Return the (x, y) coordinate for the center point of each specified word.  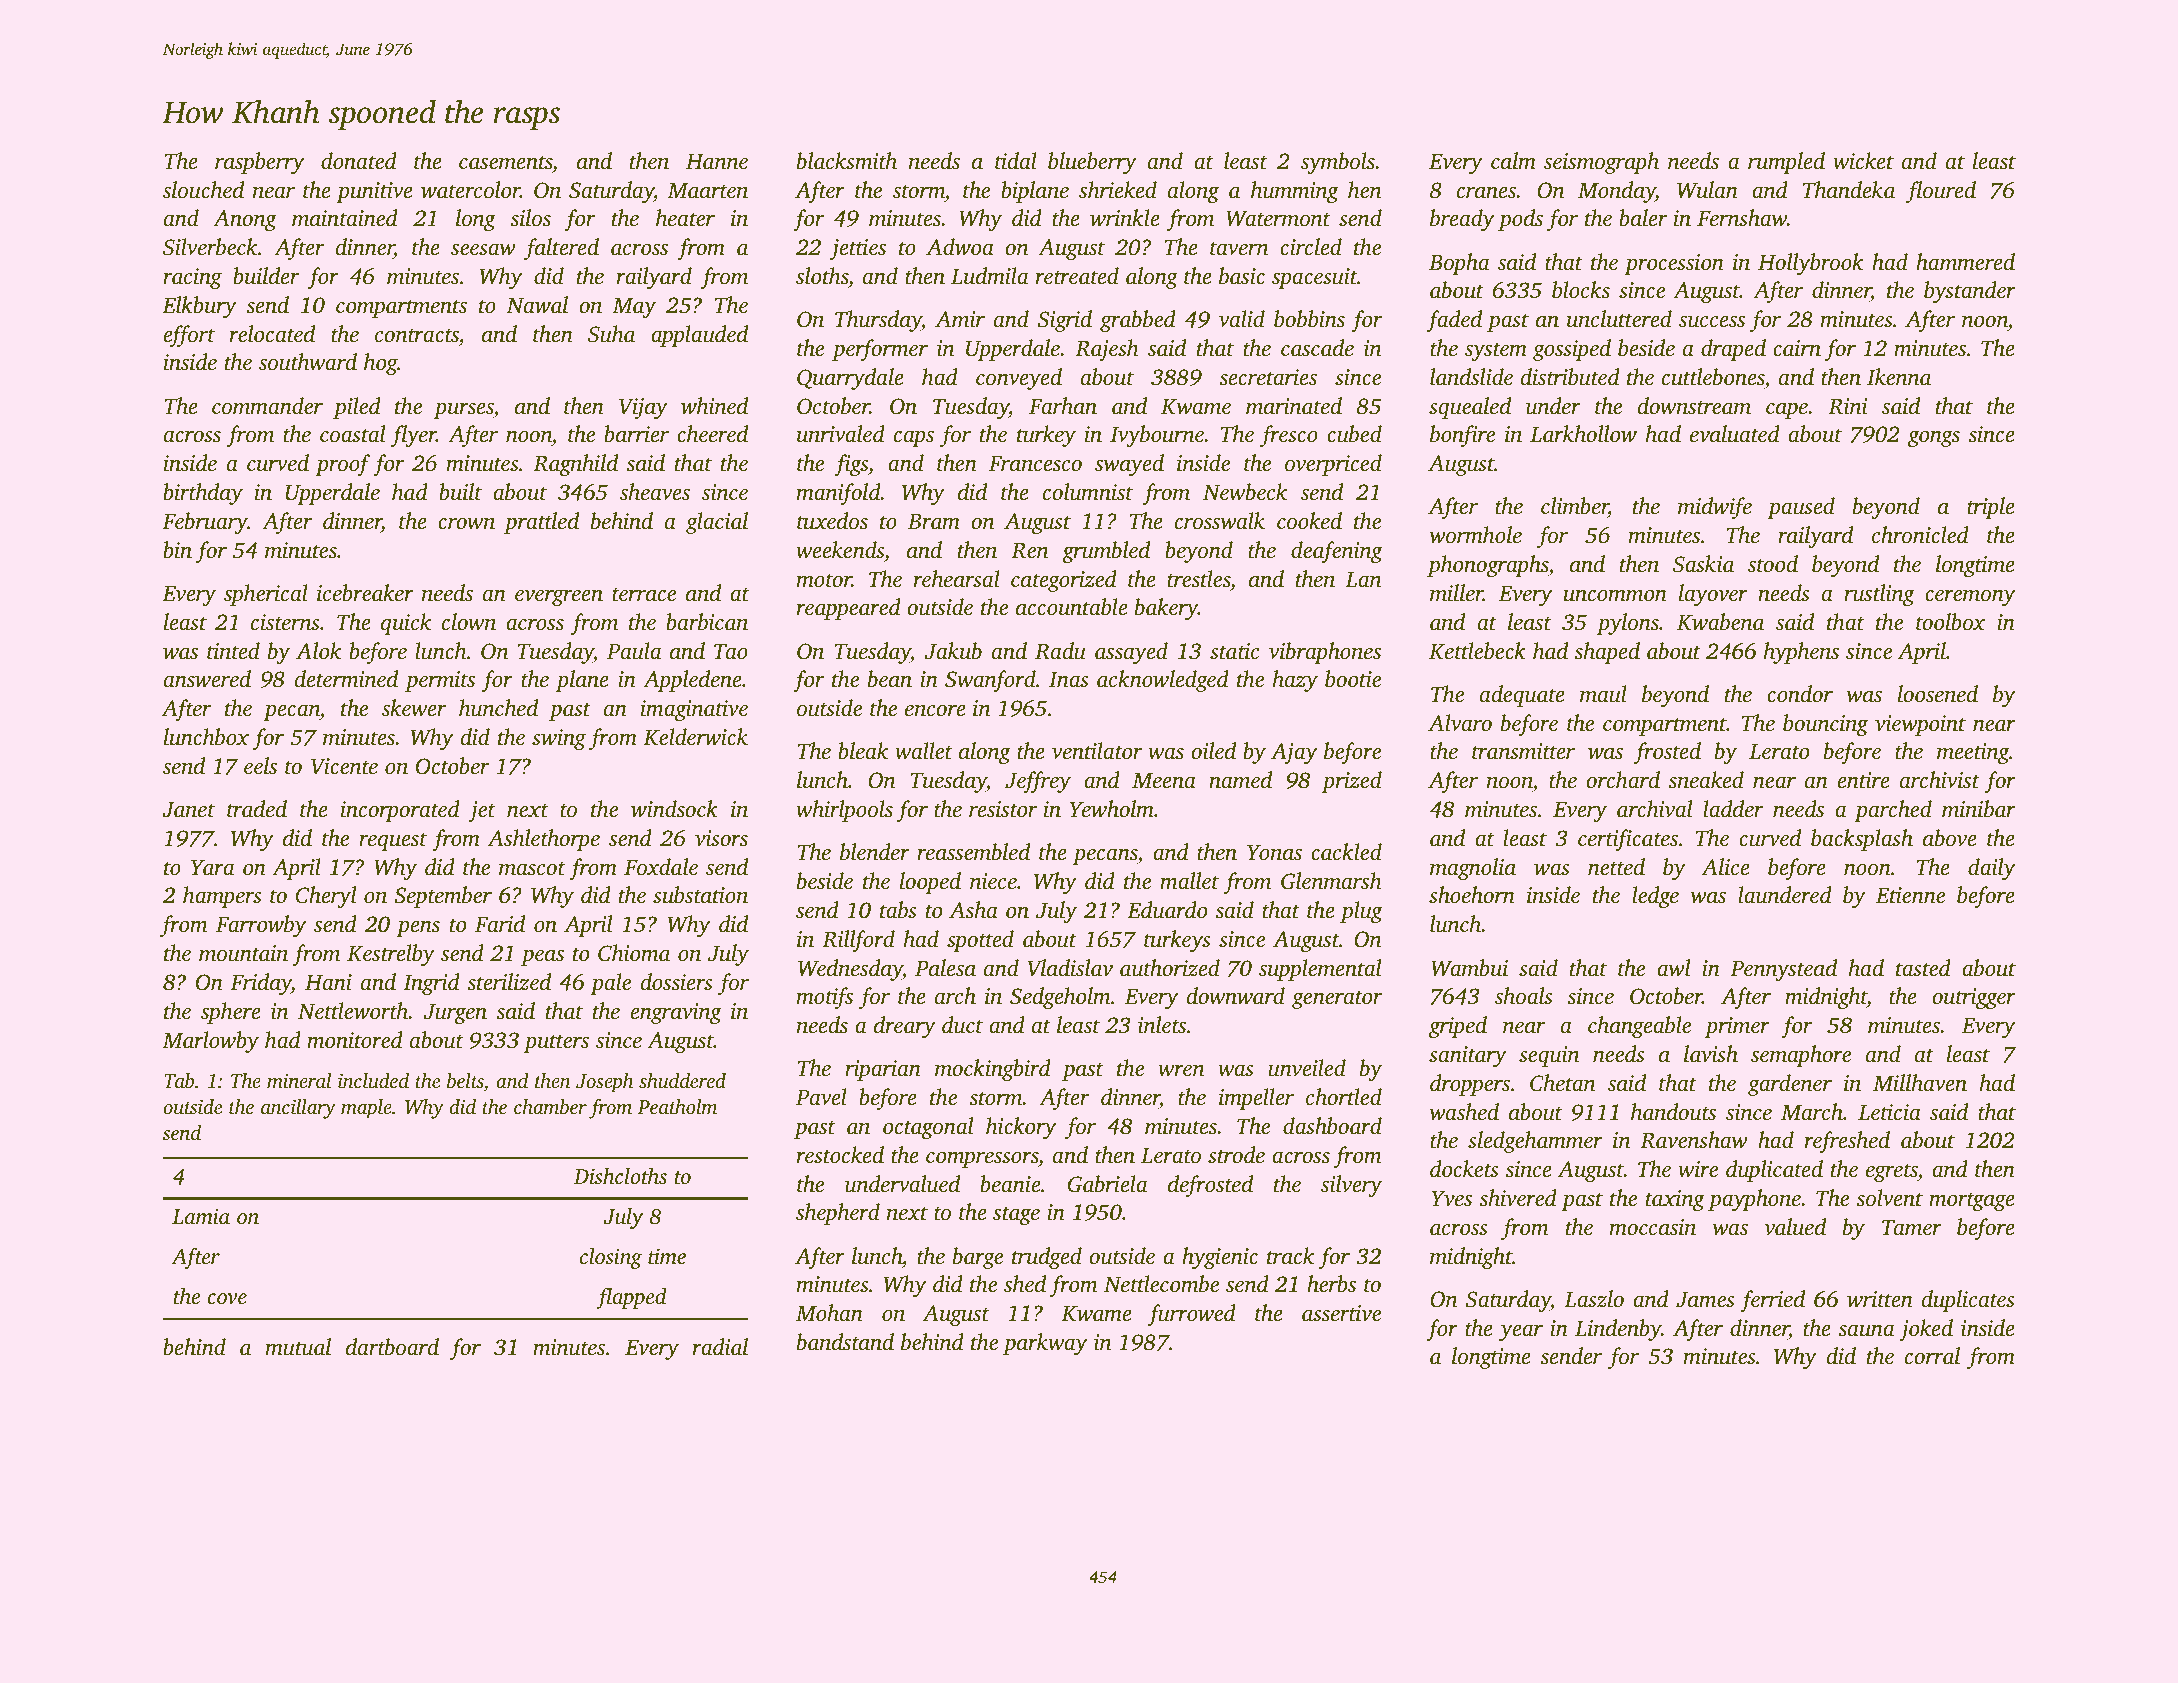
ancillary (298, 1109)
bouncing (1825, 725)
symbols (1338, 163)
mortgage (1972, 1202)
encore (935, 711)
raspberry (260, 163)
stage (1016, 1216)
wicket (1863, 161)
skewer (414, 708)
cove (227, 1299)
